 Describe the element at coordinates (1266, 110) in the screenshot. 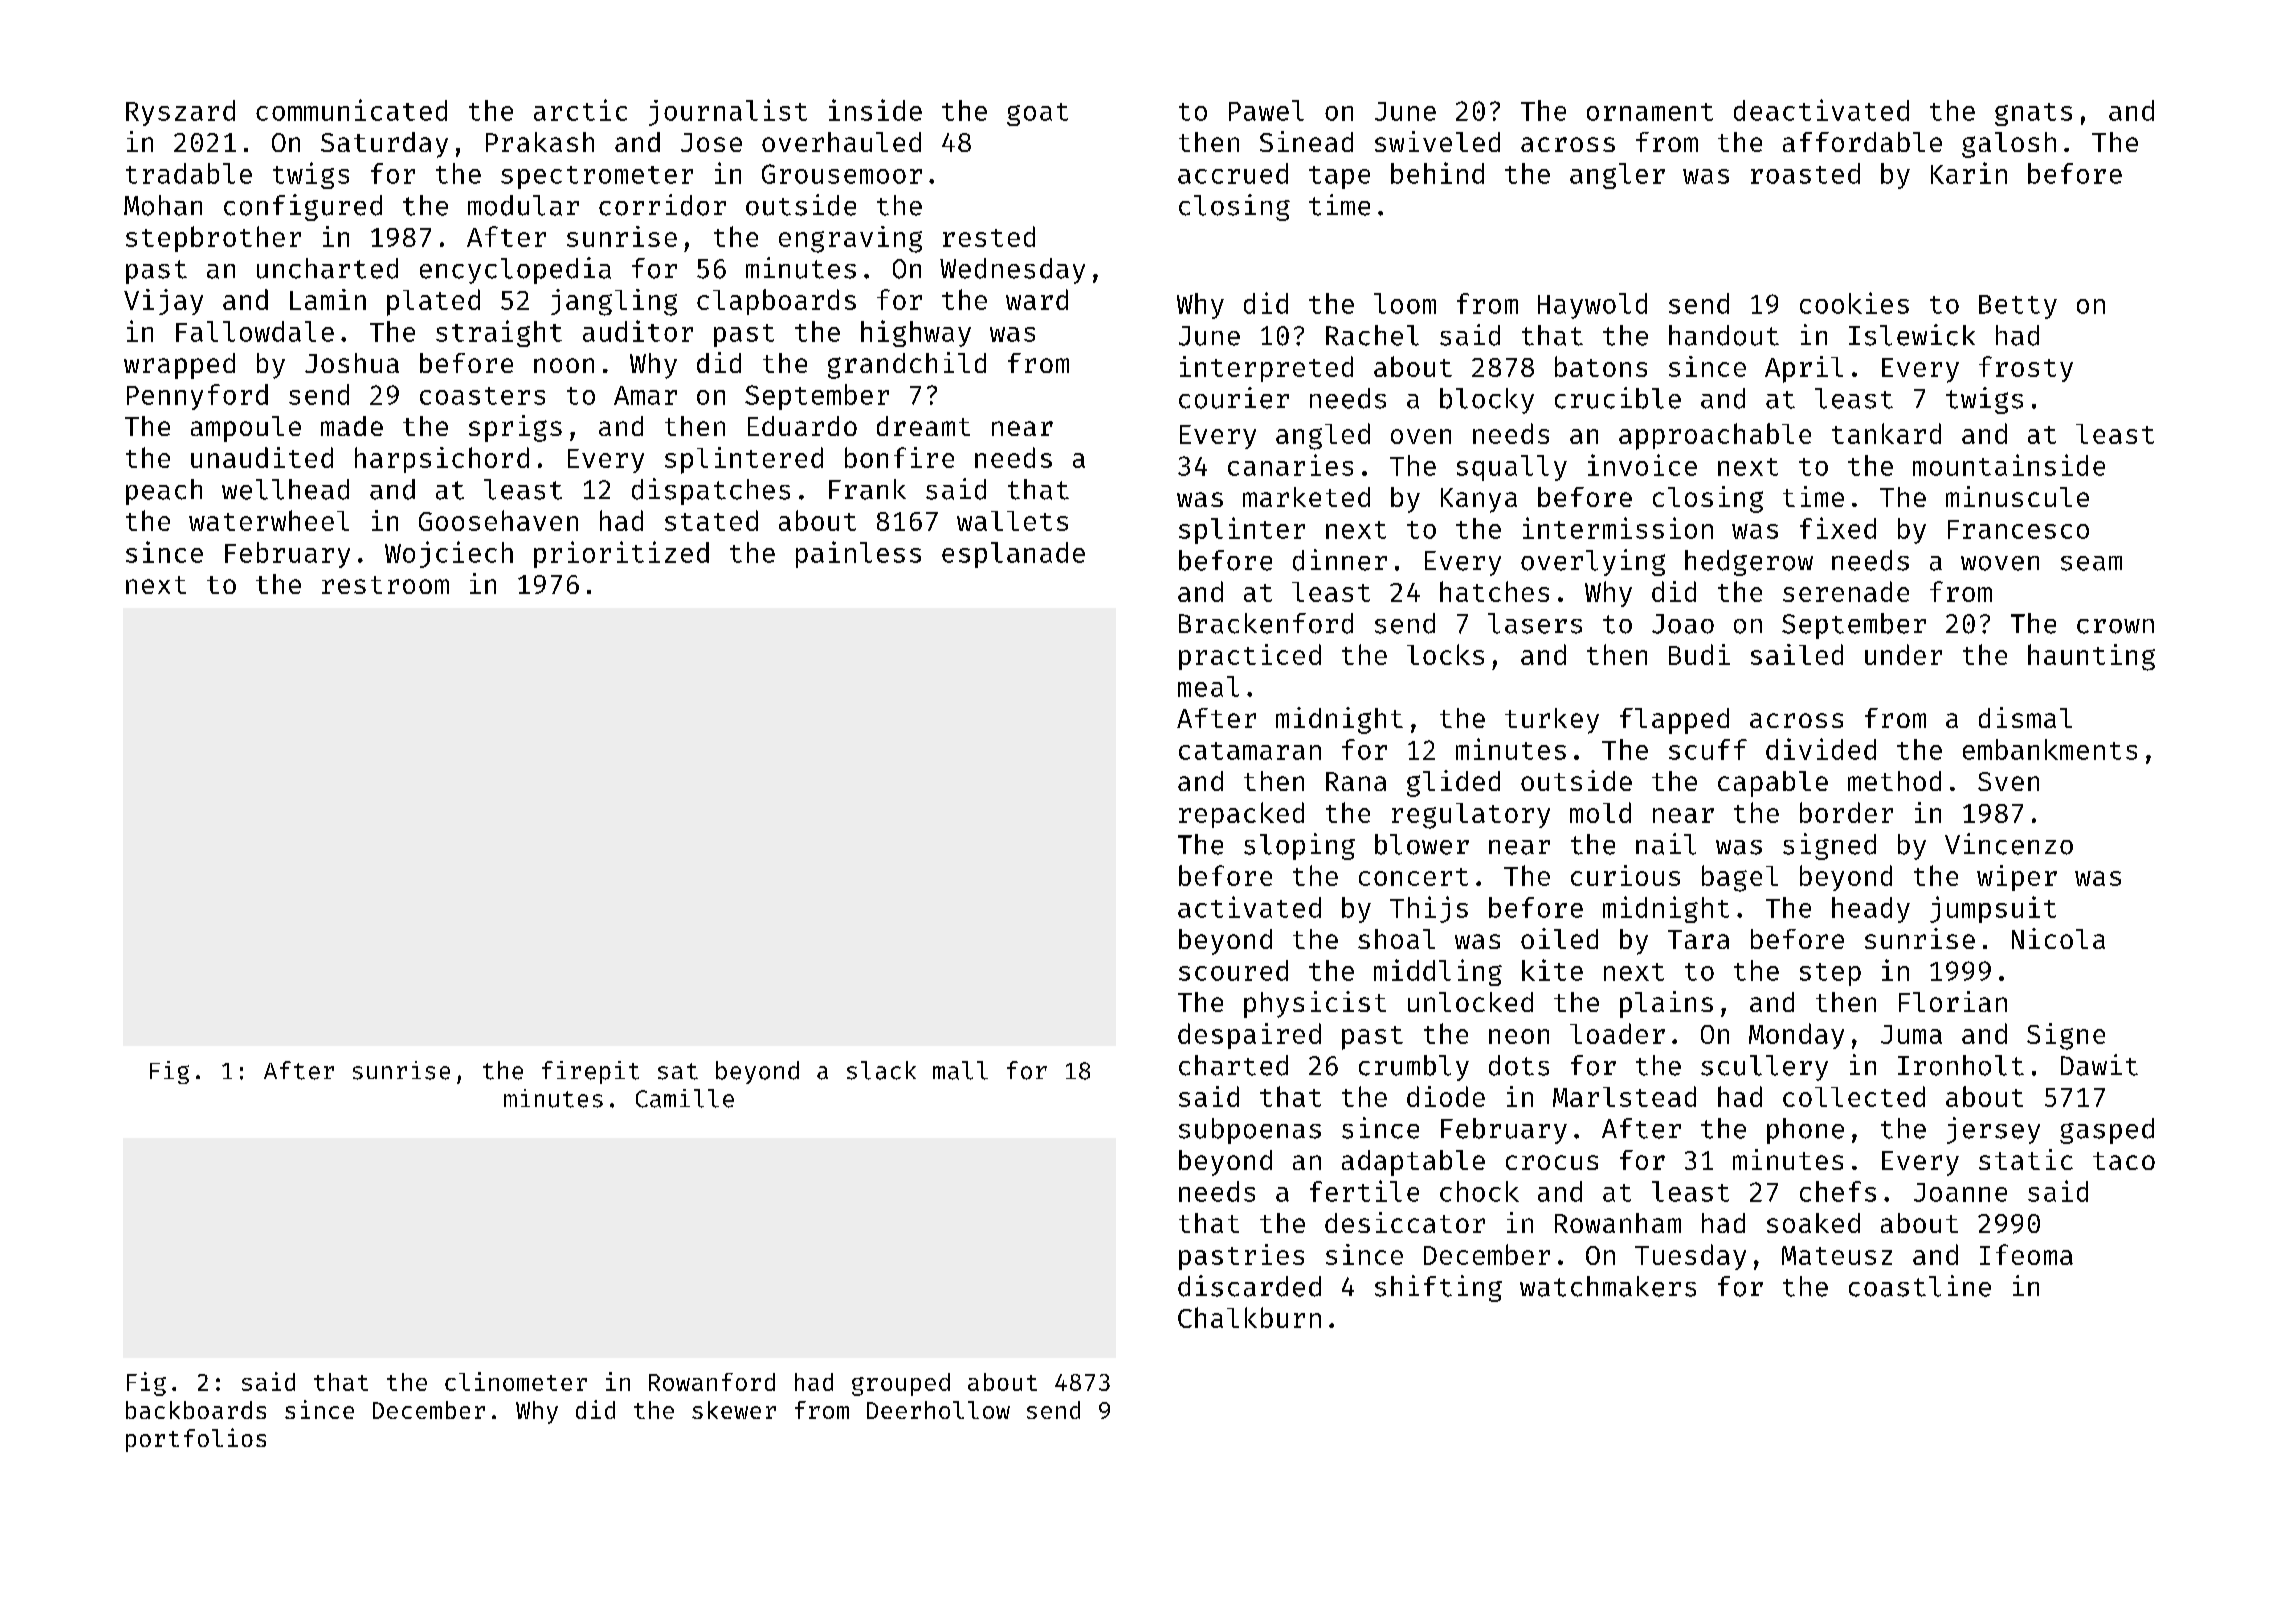

I see `Pawel` at that location.
